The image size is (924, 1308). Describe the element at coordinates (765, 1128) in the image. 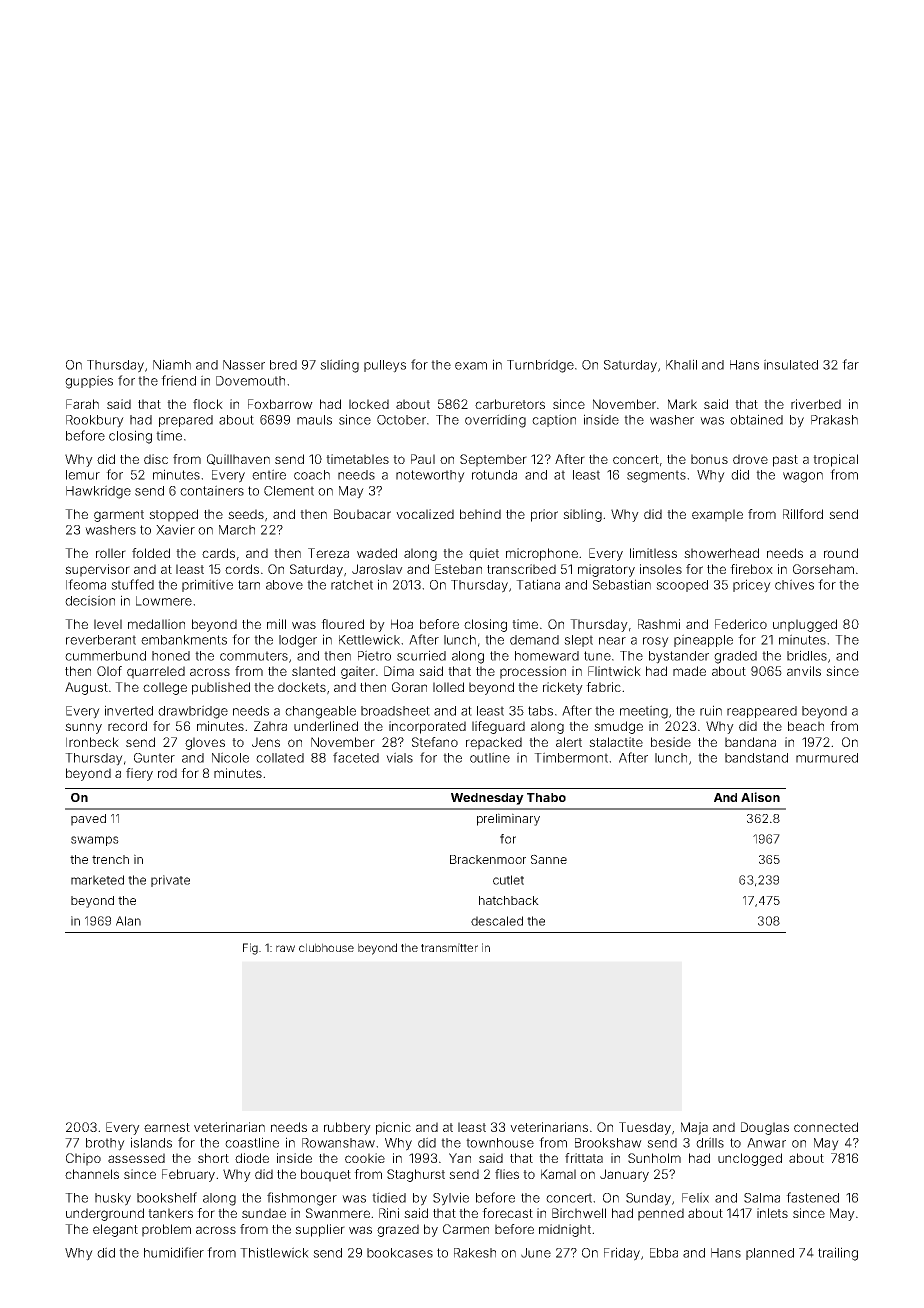

I see `Douglas` at that location.
